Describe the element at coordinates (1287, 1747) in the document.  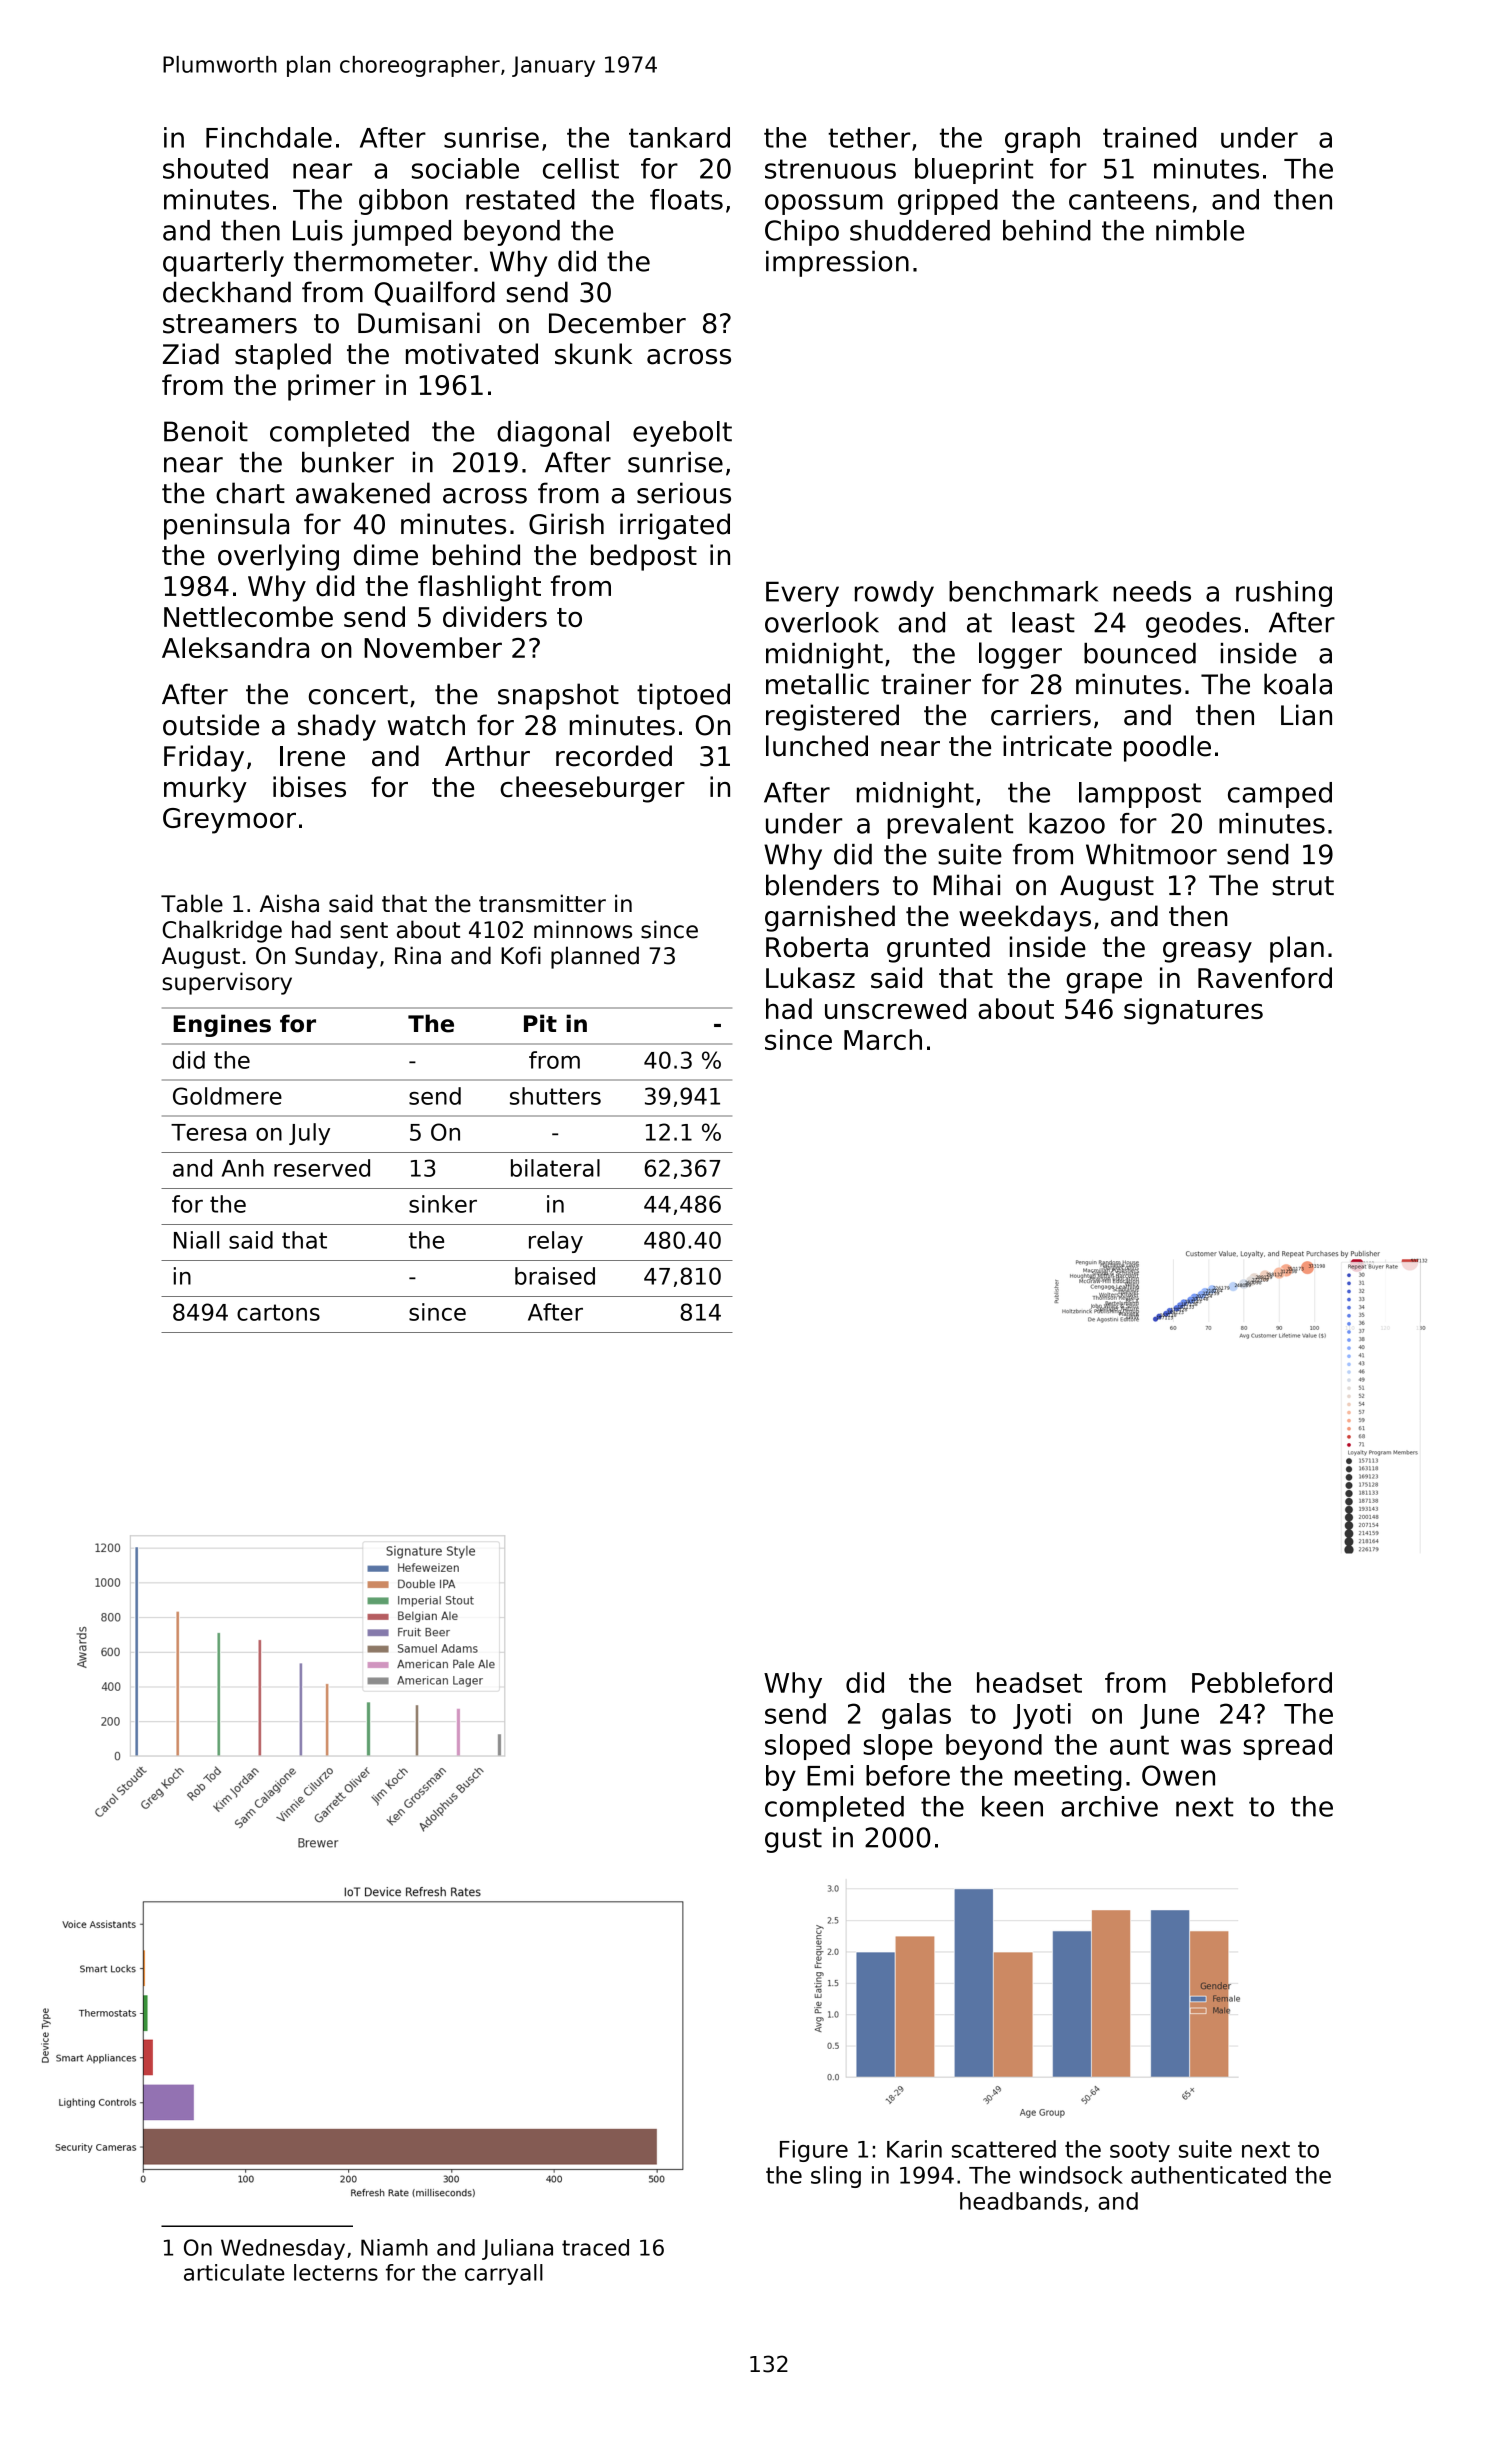
I see `spread` at that location.
